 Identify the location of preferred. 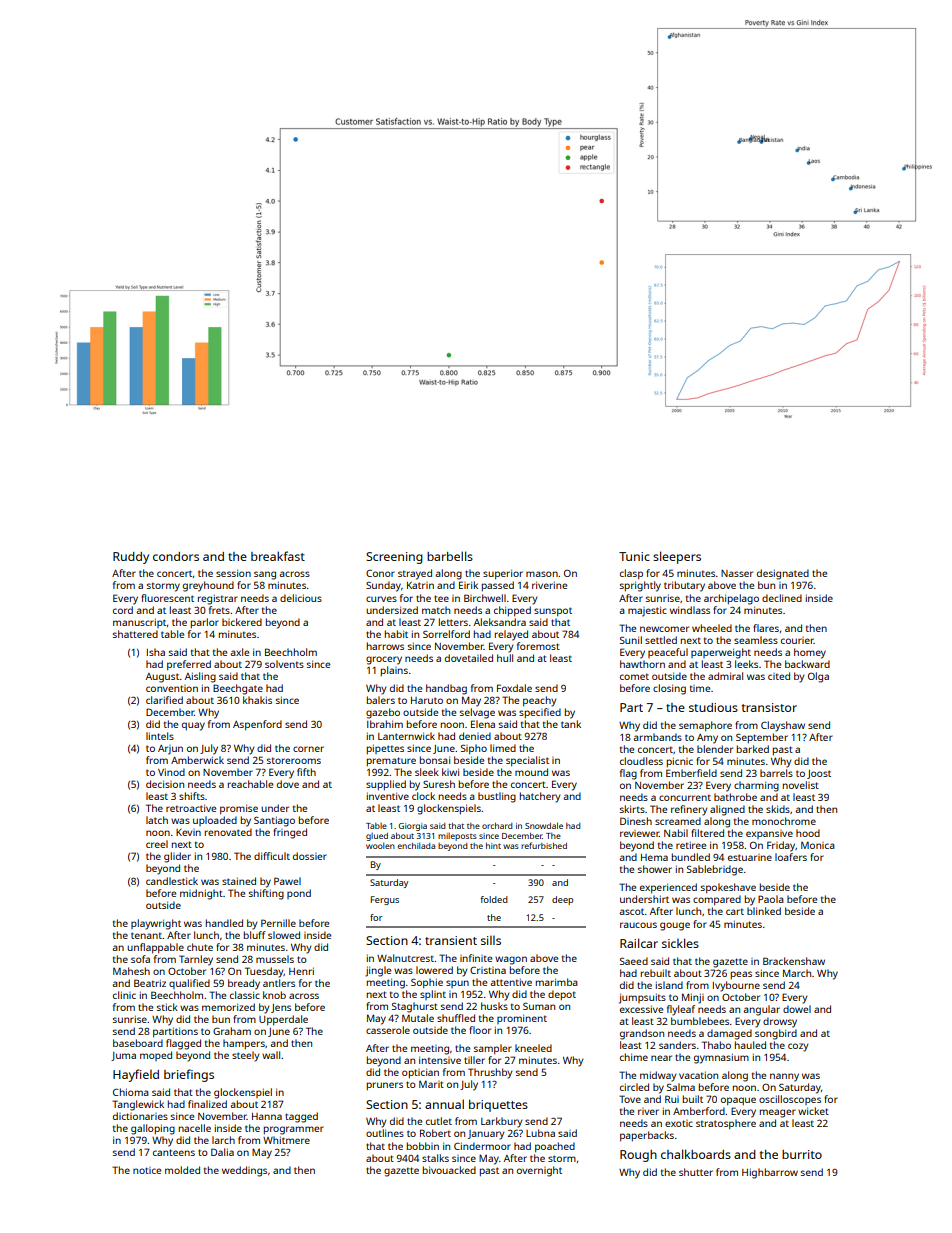
(189, 665).
